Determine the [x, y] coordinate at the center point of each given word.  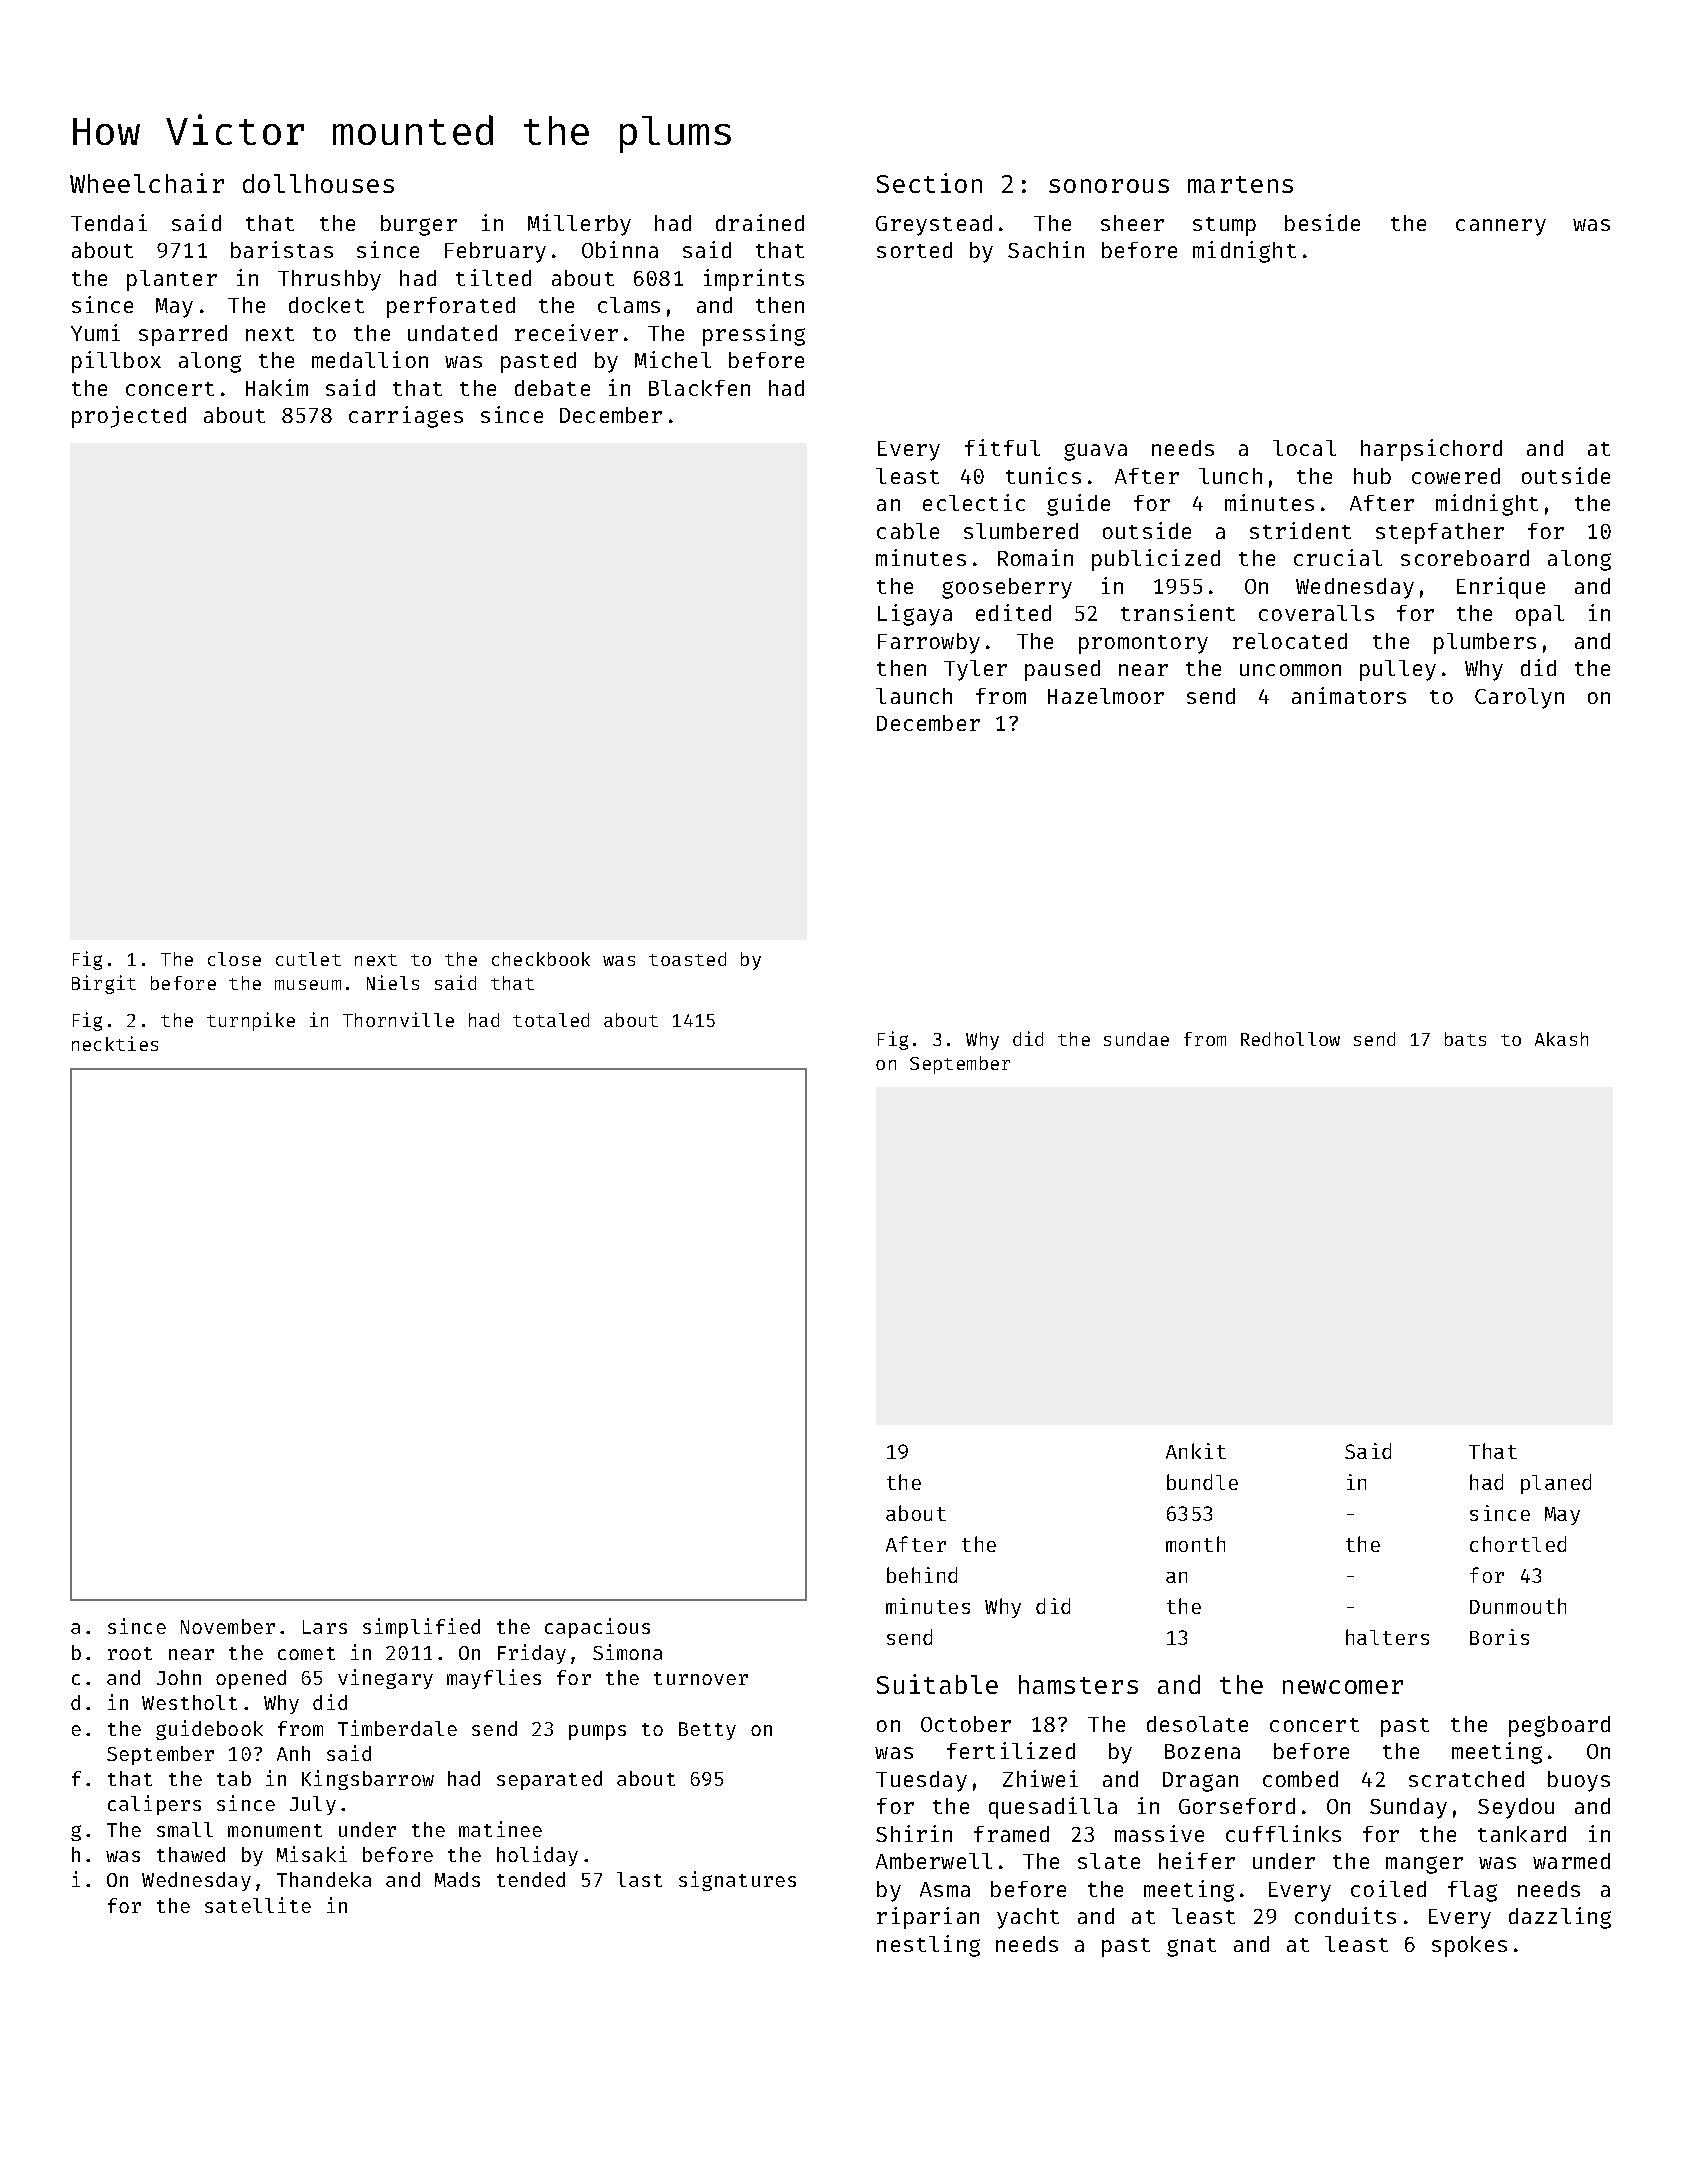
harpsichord [1431, 450]
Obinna [620, 249]
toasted [687, 959]
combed [1300, 1779]
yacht [1028, 1918]
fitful [1002, 447]
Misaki [312, 1854]
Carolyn [1519, 698]
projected [129, 417]
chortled [1518, 1544]
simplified [421, 1628]
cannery [1501, 227]
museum [308, 985]
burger [419, 225]
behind [922, 1575]
